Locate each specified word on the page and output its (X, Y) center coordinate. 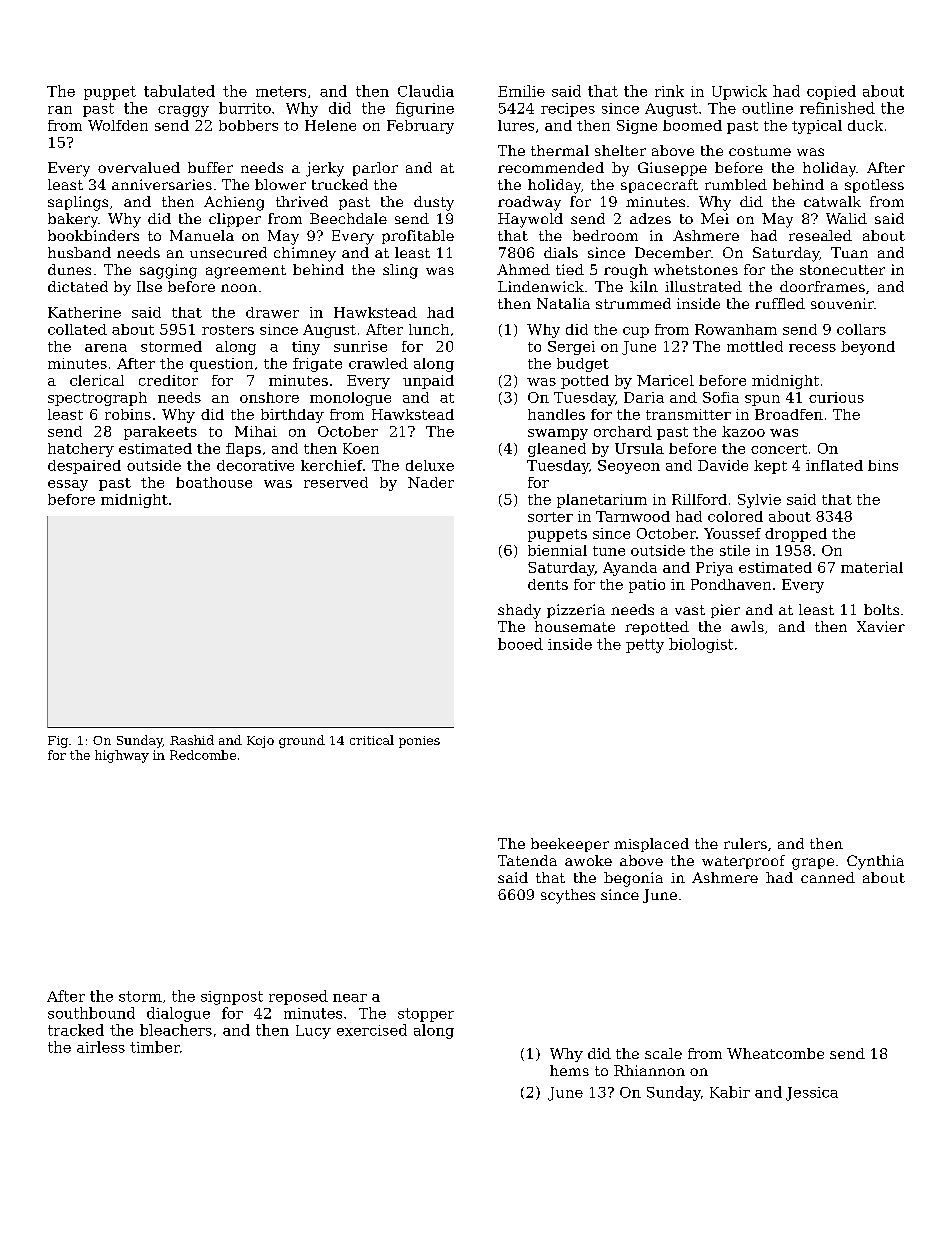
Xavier (881, 626)
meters (281, 91)
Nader (431, 482)
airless (101, 1047)
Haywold (530, 220)
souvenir (842, 303)
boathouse (214, 482)
